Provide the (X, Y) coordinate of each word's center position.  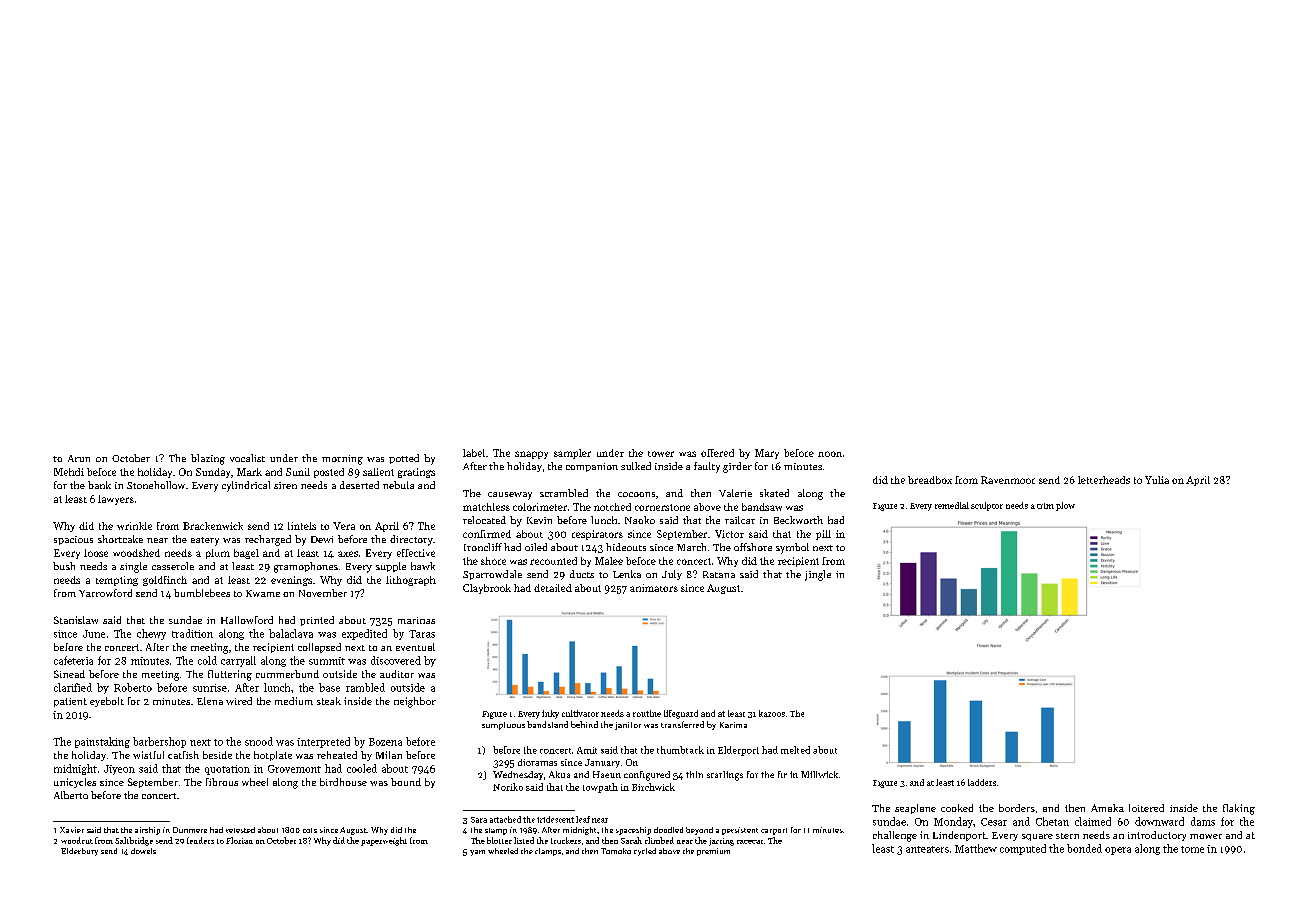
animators (654, 588)
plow (1065, 506)
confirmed (487, 534)
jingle (818, 575)
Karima (733, 725)
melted (795, 750)
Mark (249, 472)
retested (240, 830)
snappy (531, 455)
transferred (682, 724)
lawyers (116, 500)
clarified (73, 687)
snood (259, 741)
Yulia (1157, 480)
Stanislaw (76, 620)
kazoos (772, 713)
